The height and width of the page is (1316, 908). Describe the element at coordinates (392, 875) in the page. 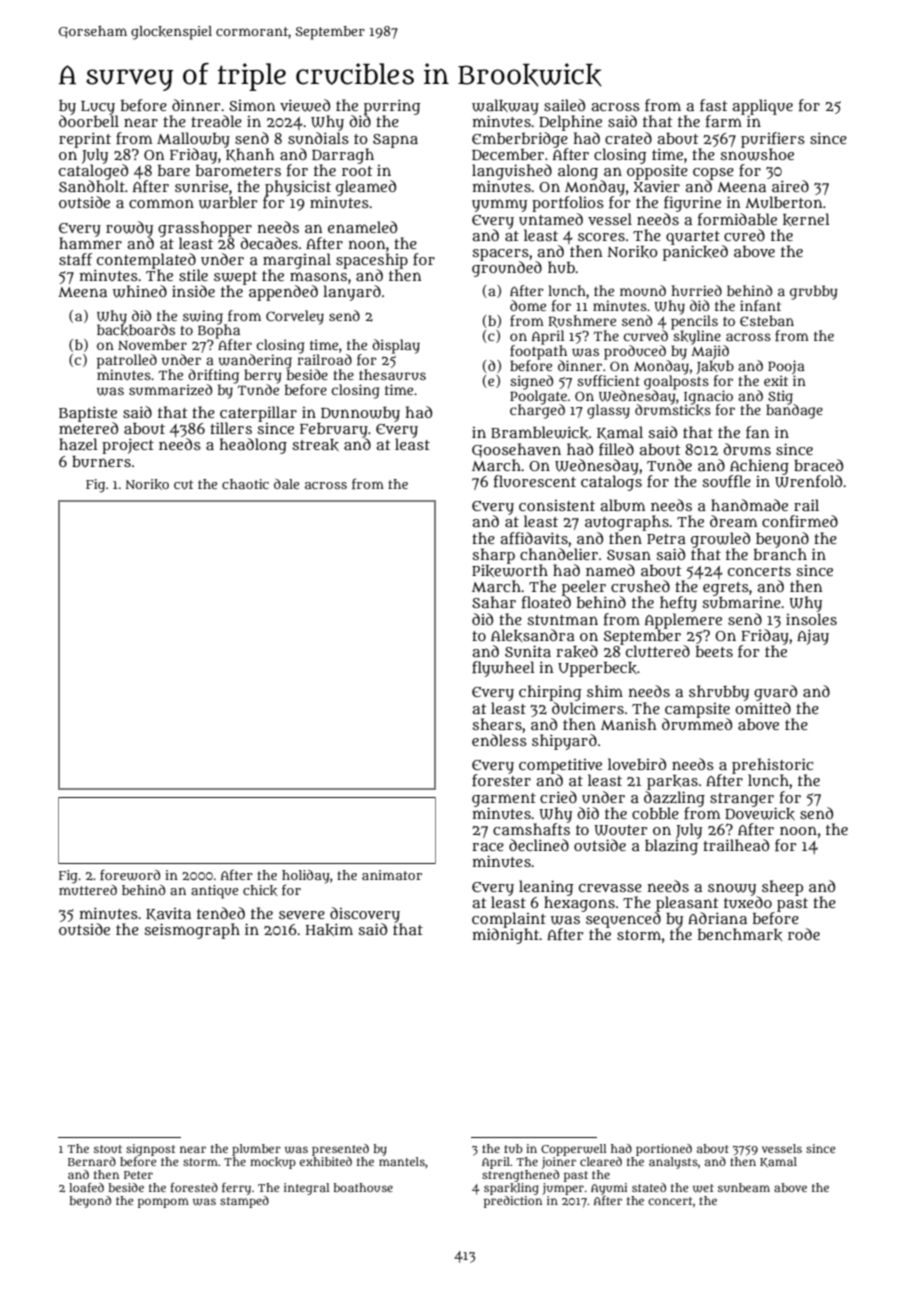

I see `animator` at that location.
